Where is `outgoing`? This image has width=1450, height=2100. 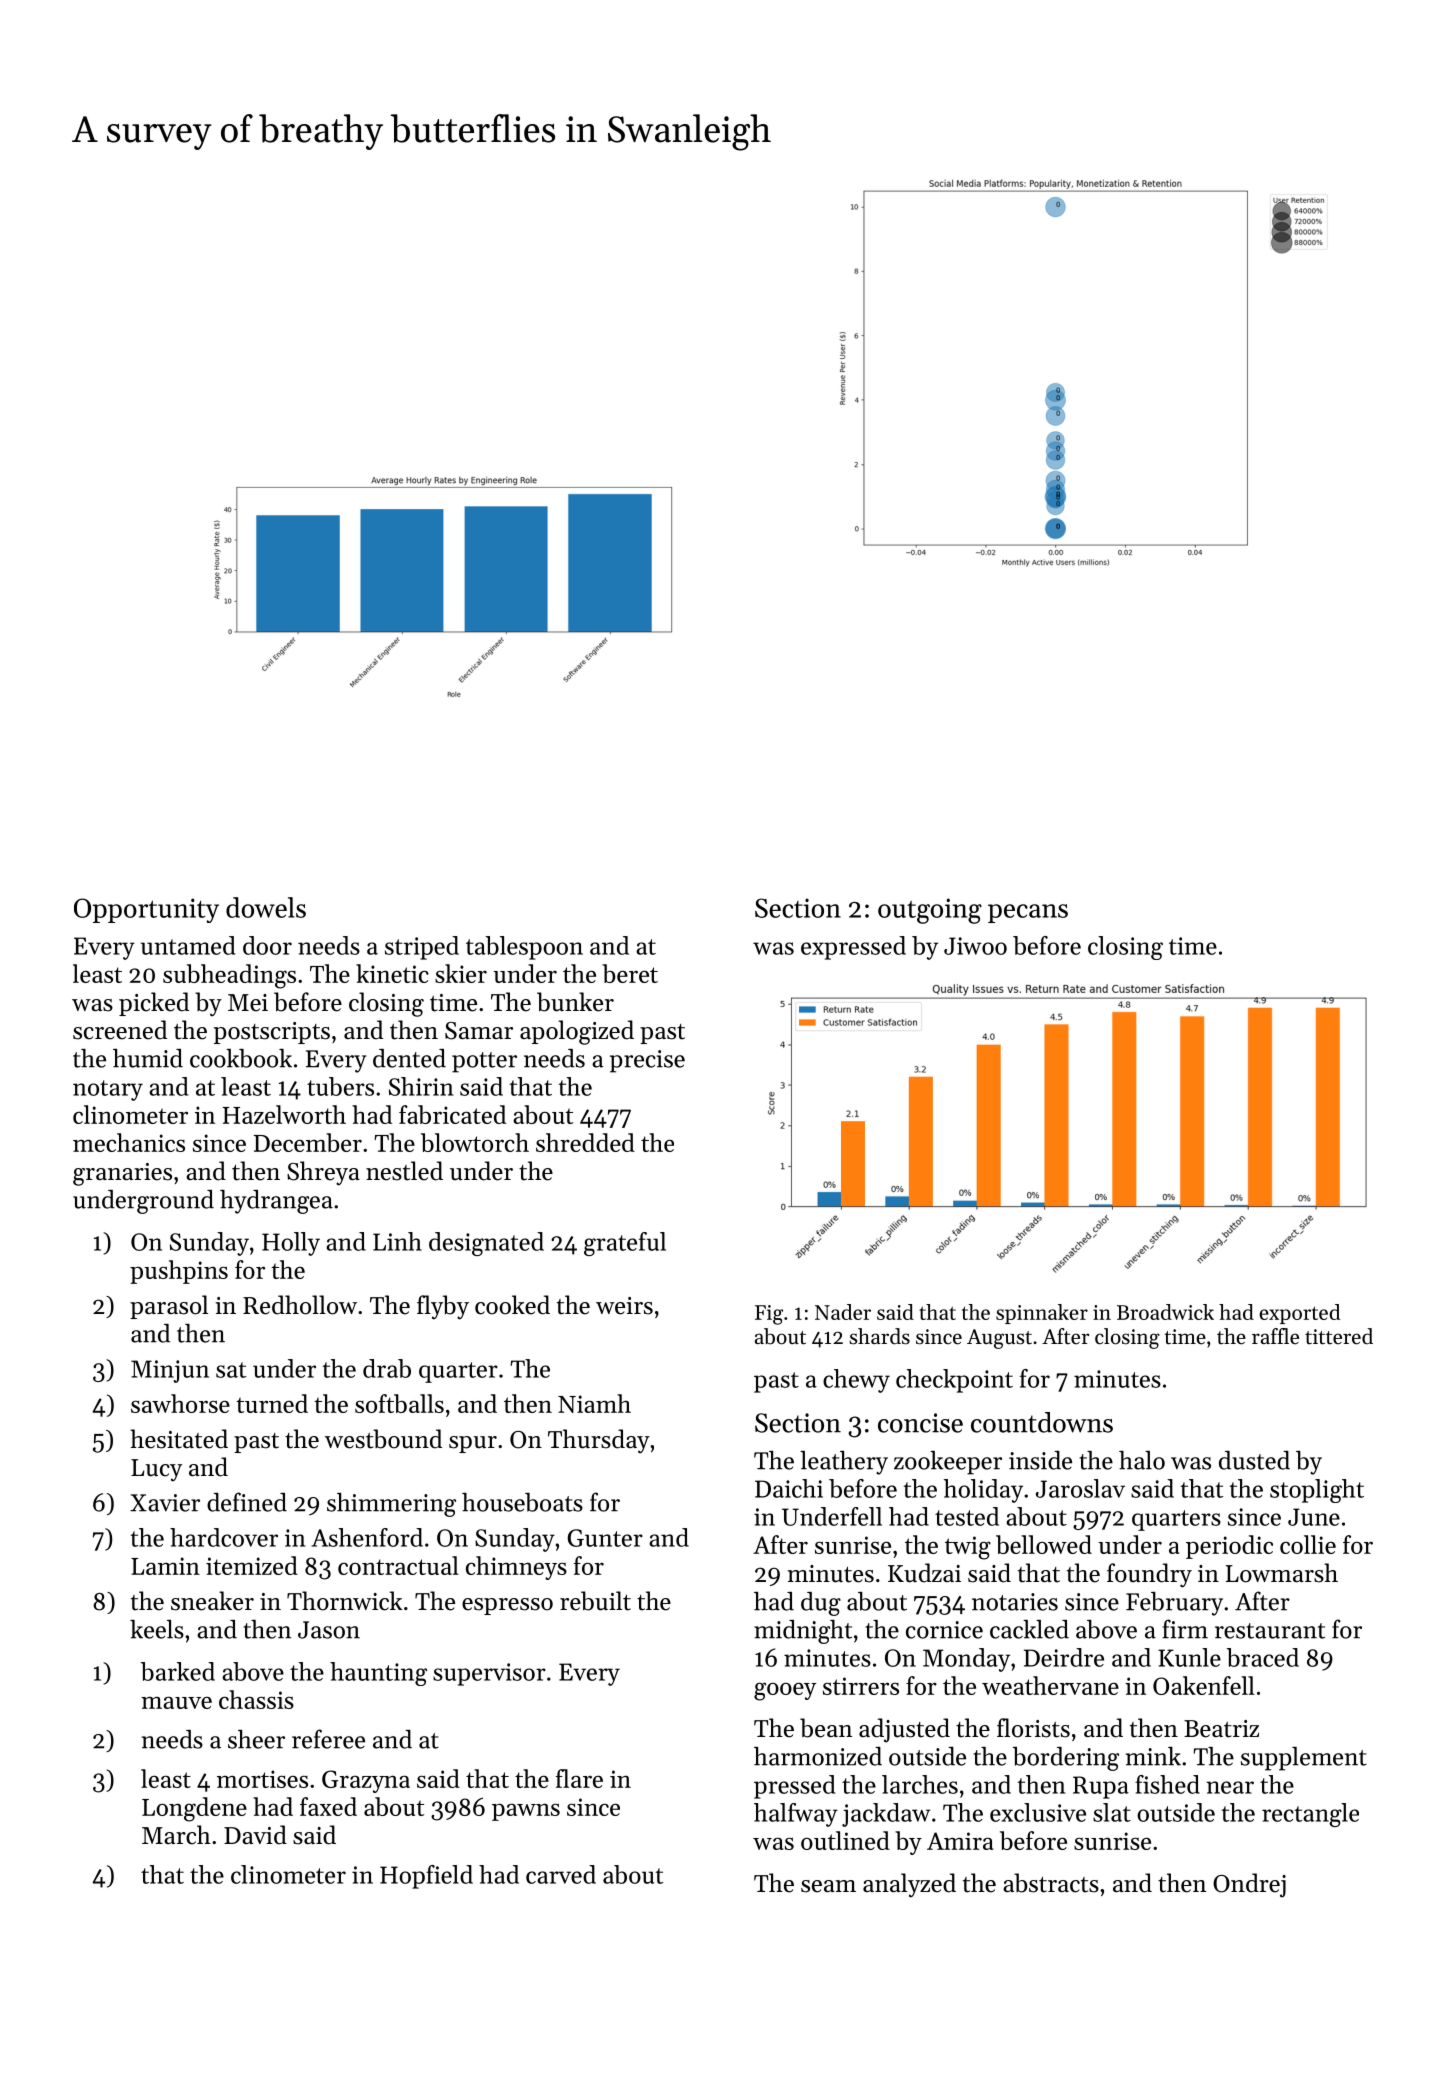
outgoing is located at coordinates (930, 911).
